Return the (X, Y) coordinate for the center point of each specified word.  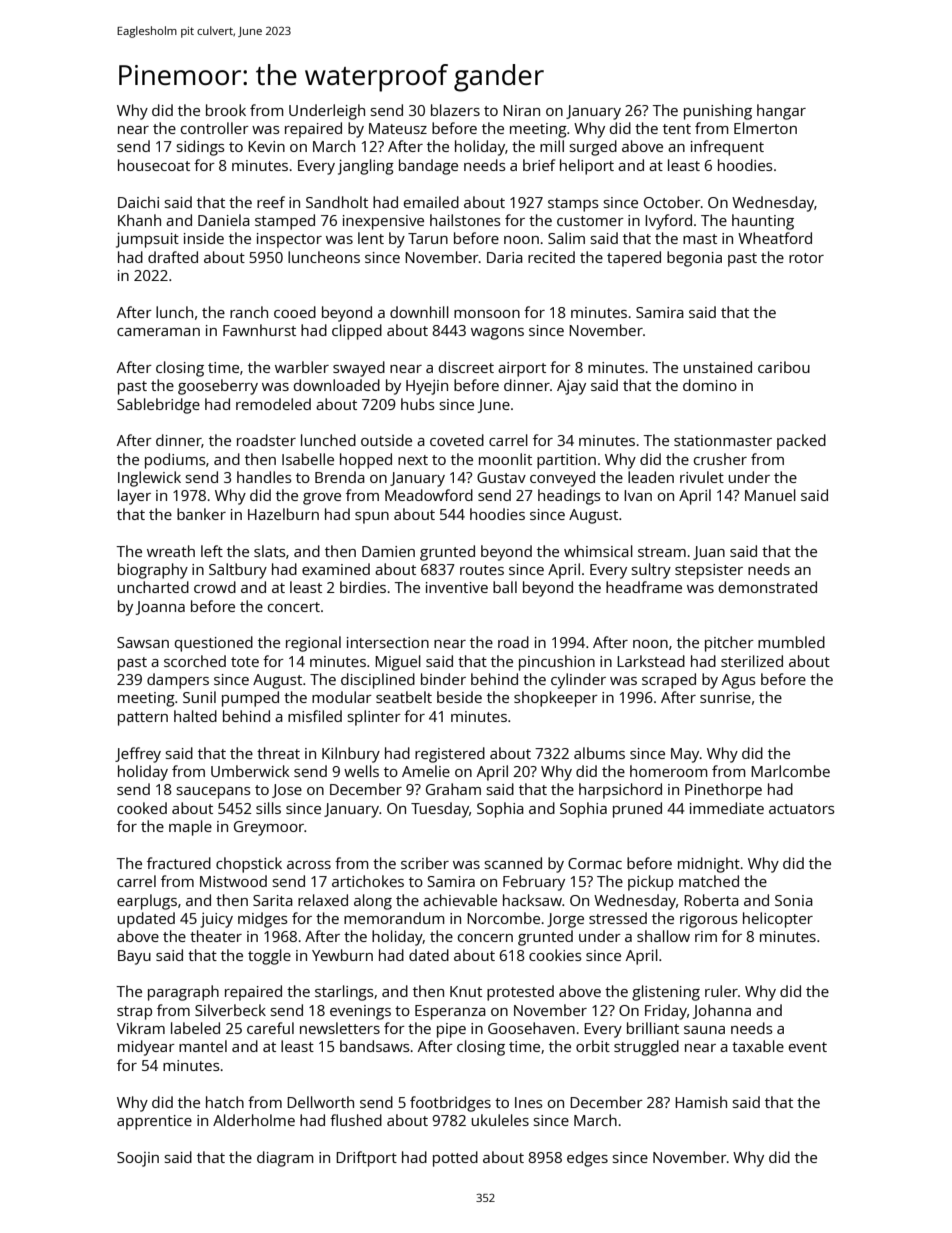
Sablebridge (158, 406)
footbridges (450, 1104)
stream (662, 552)
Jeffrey (138, 755)
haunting (763, 222)
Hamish (701, 1102)
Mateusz (398, 128)
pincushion (557, 663)
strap (134, 1013)
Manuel (770, 495)
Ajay (571, 387)
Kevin (266, 146)
